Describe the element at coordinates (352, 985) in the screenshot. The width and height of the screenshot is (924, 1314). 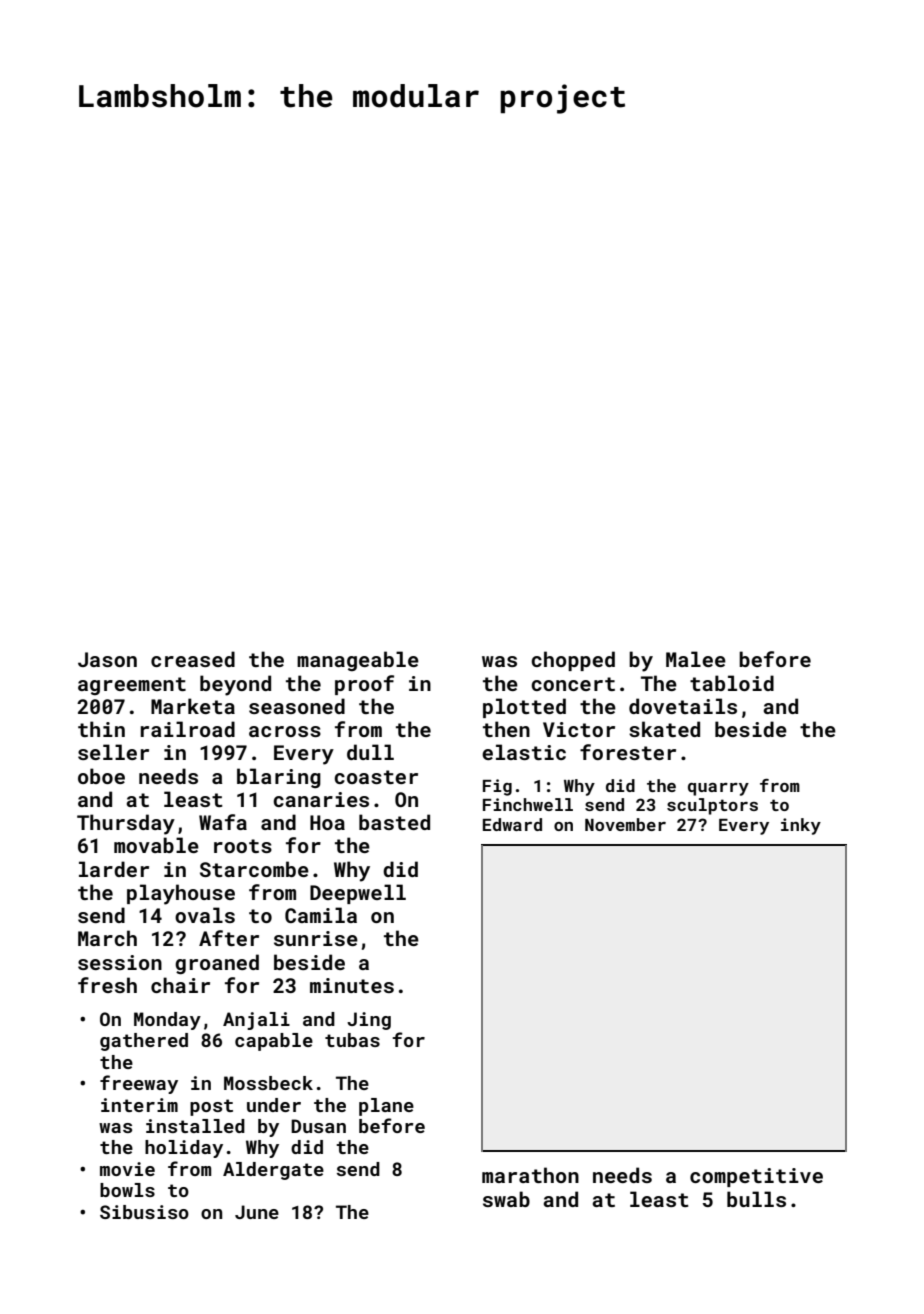
I see `minutes` at that location.
